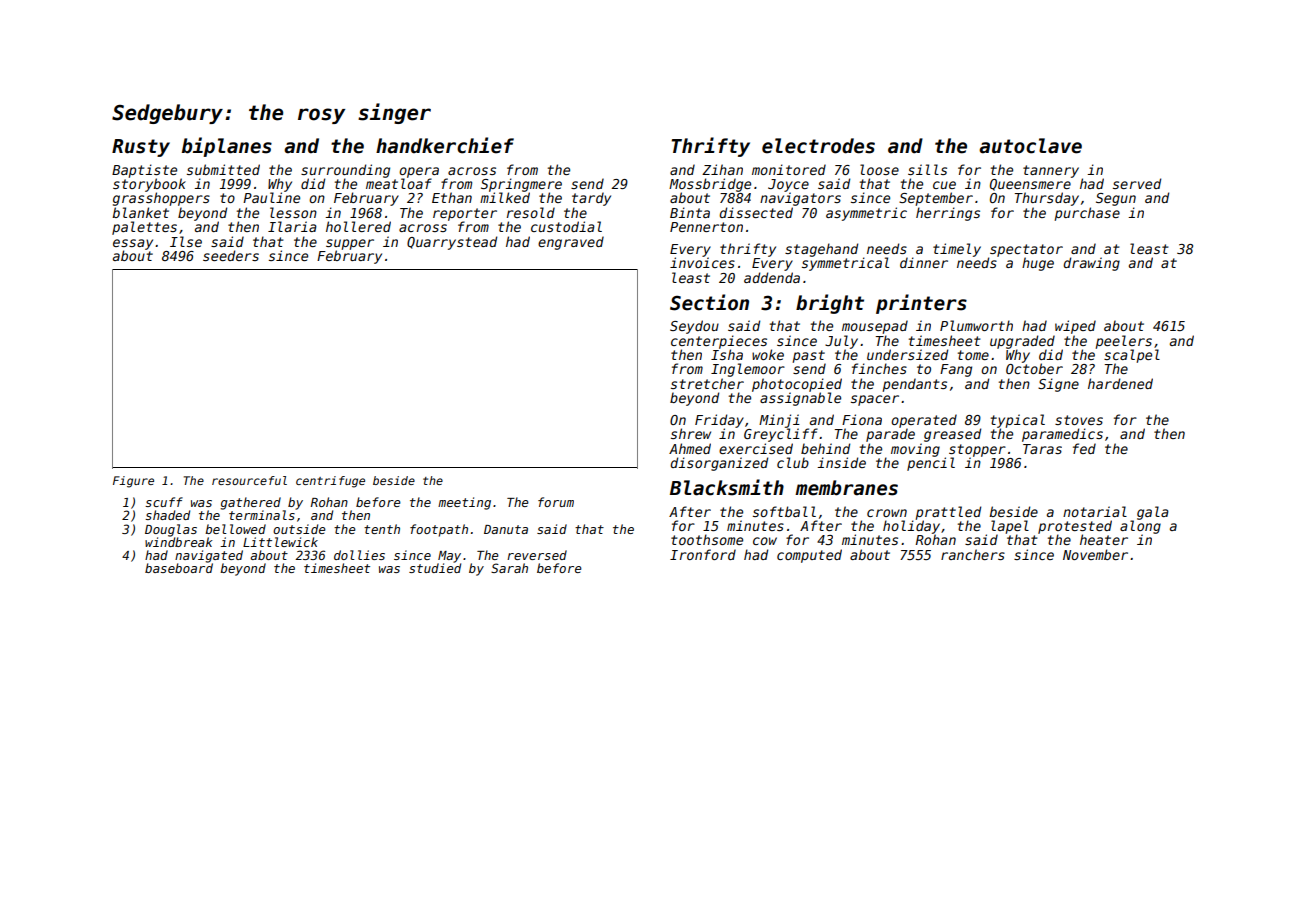 Image resolution: width=1308 pixels, height=924 pixels. Describe the element at coordinates (231, 255) in the page. I see `seeders` at that location.
